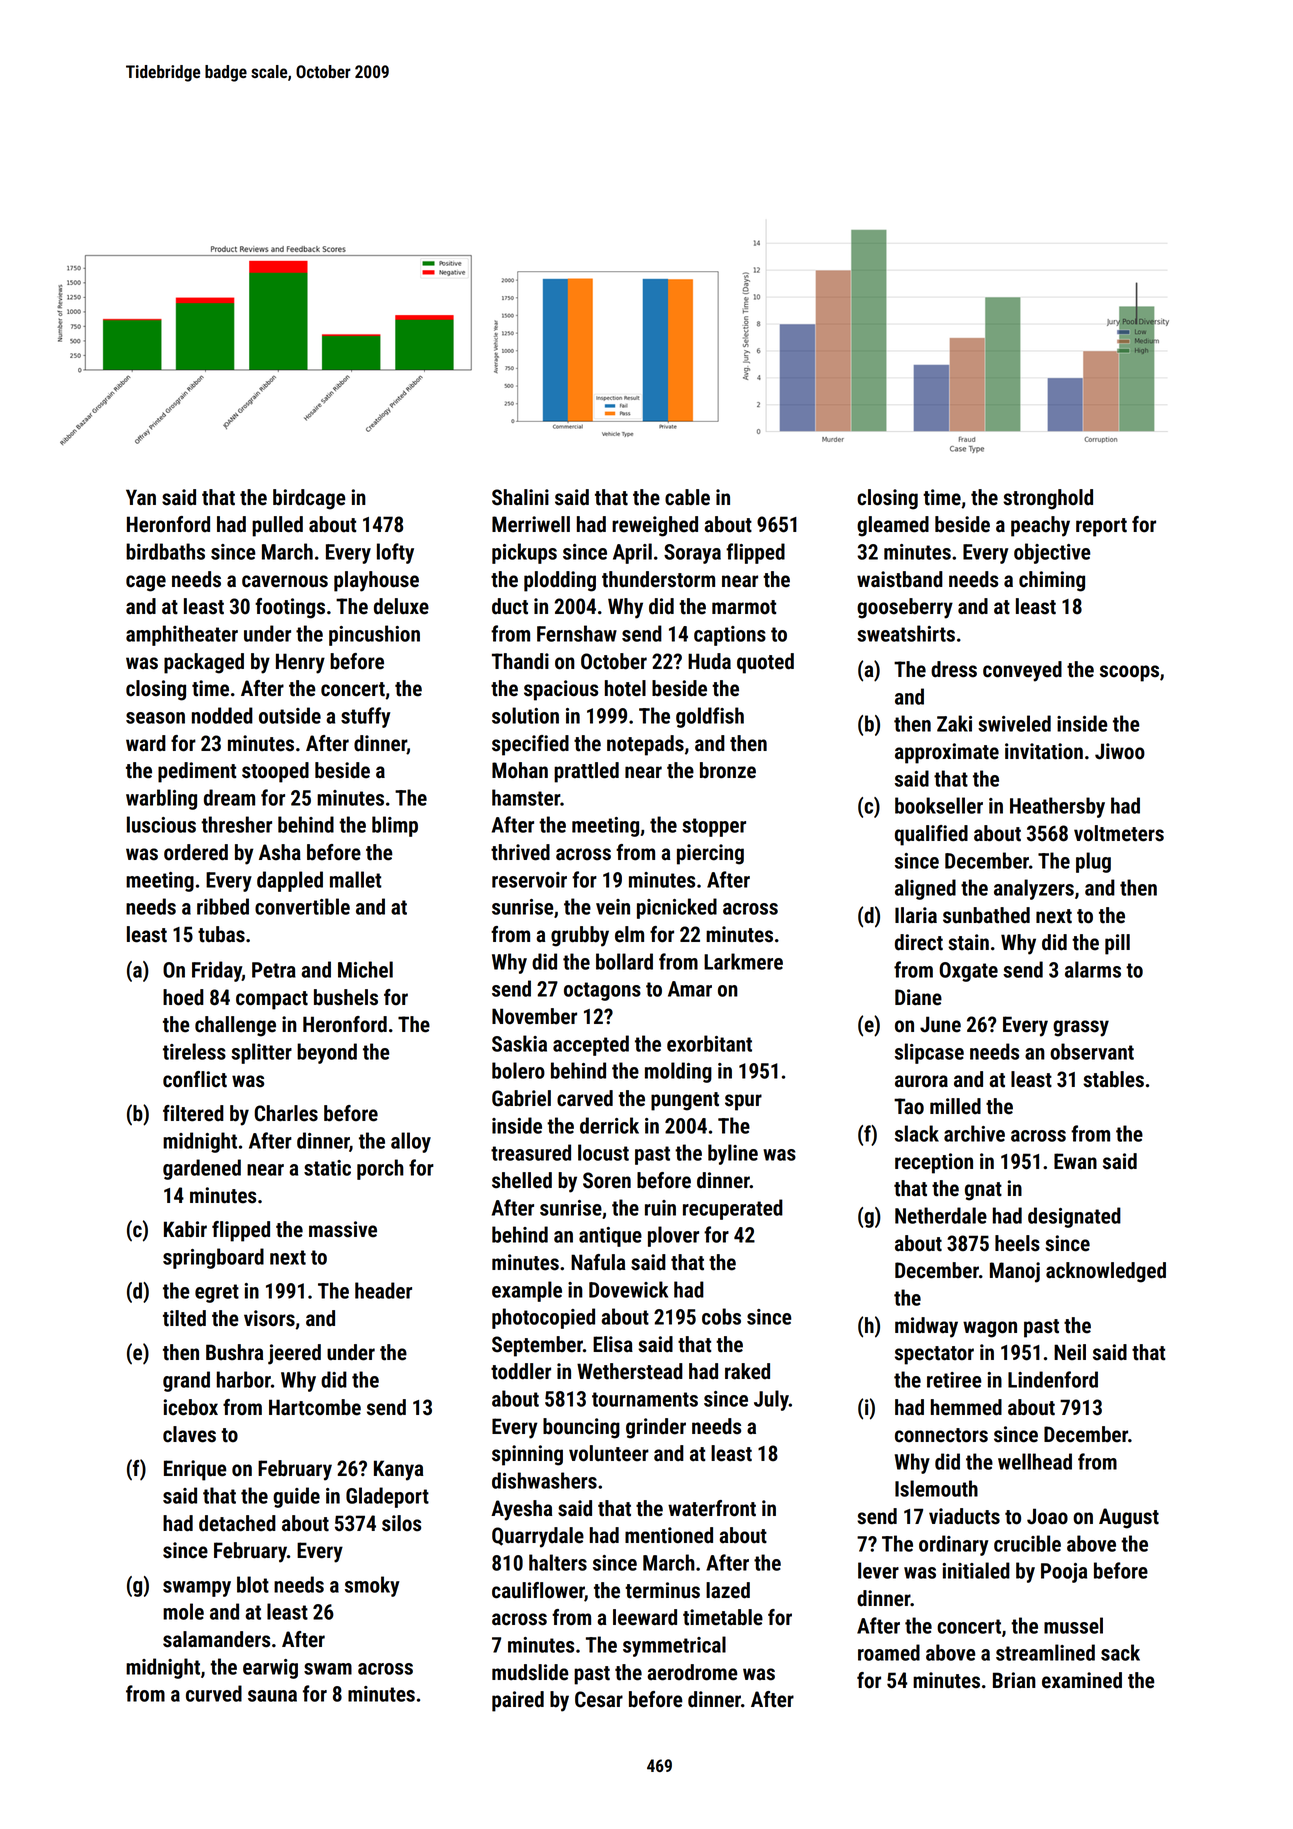 The width and height of the image is (1293, 1829). Describe the element at coordinates (560, 581) in the image. I see `plodding` at that location.
